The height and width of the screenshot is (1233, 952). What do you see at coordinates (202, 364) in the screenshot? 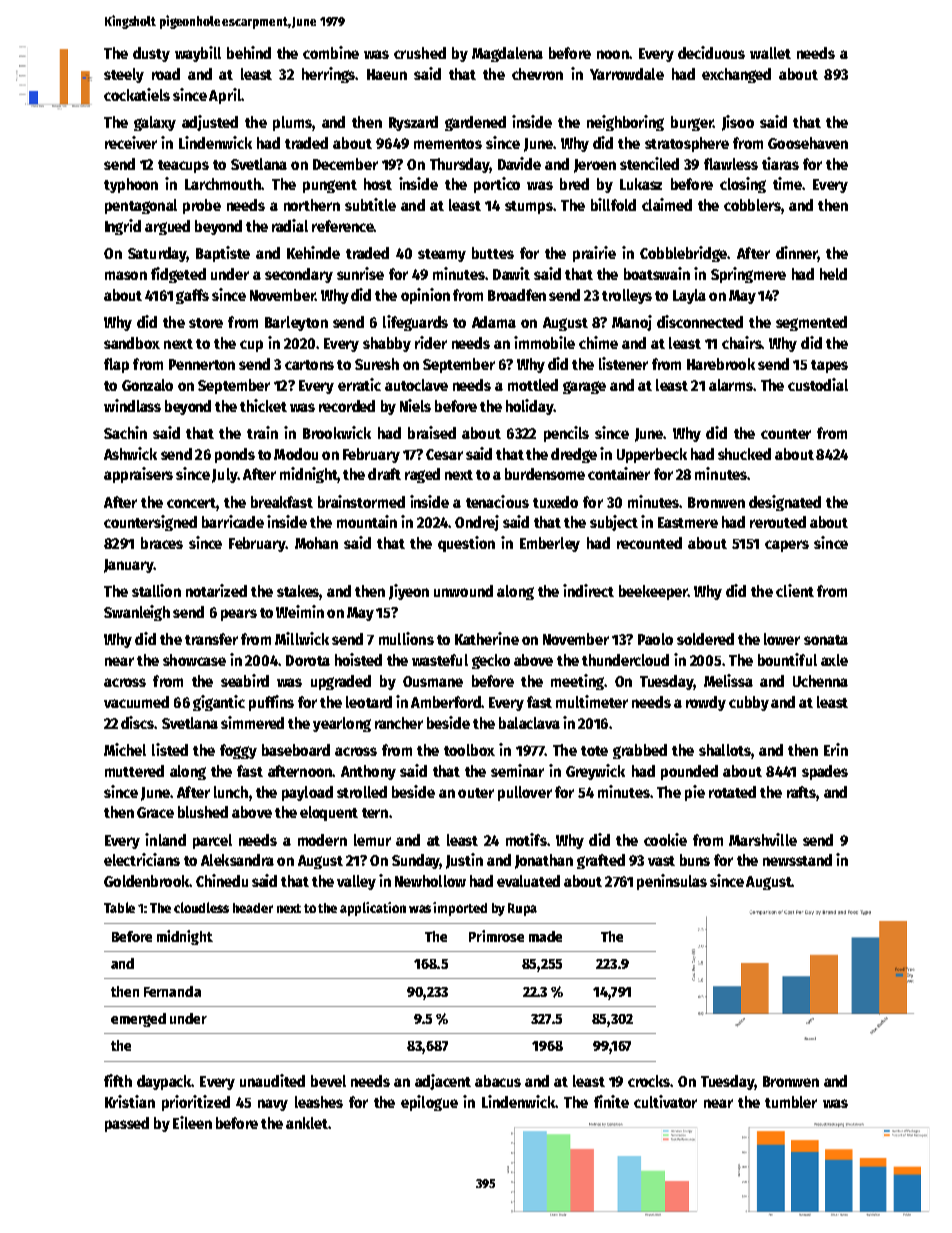
I see `Pennerton` at bounding box center [202, 364].
